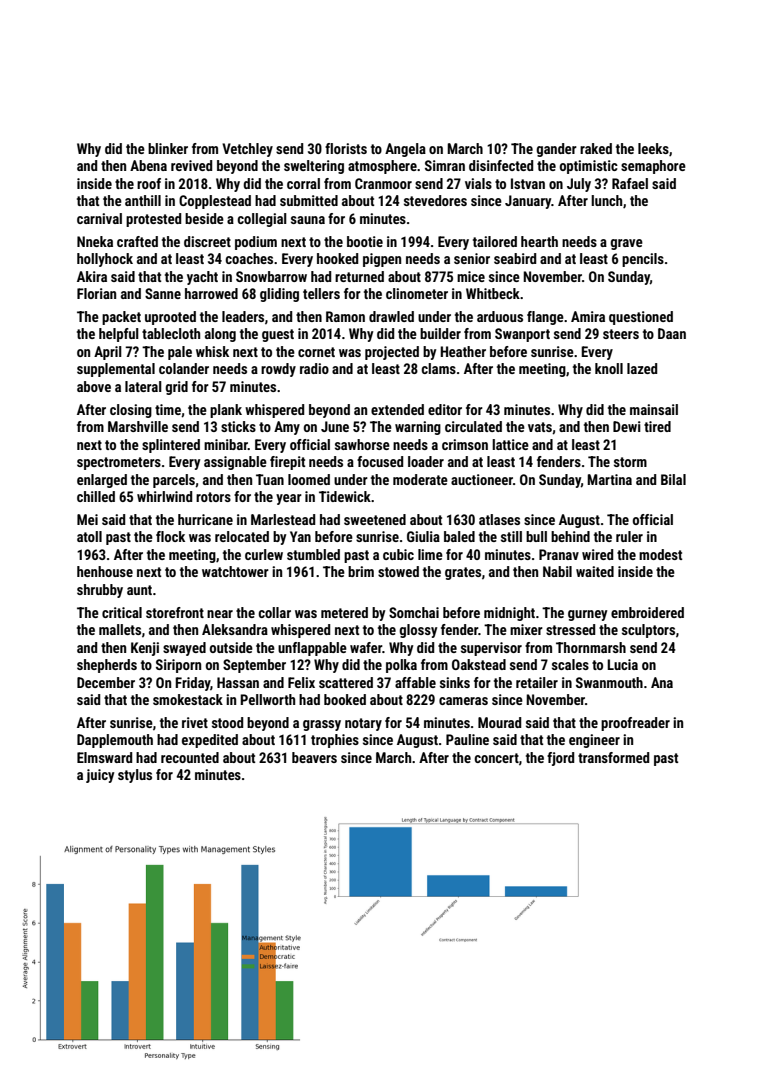 This screenshot has width=764, height=1085. What do you see at coordinates (96, 496) in the screenshot?
I see `chilled` at bounding box center [96, 496].
